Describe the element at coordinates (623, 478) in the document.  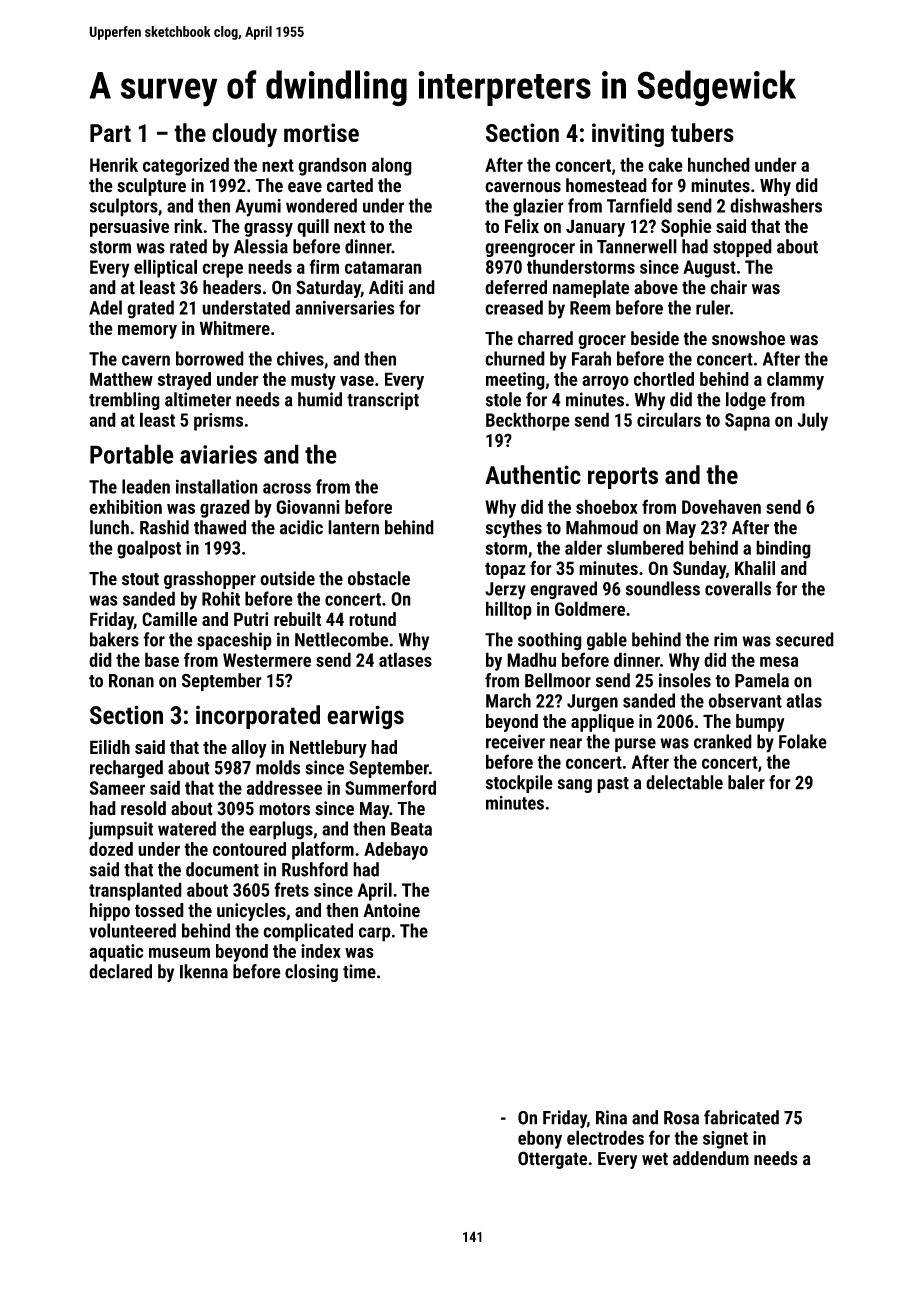
I see `reports` at that location.
